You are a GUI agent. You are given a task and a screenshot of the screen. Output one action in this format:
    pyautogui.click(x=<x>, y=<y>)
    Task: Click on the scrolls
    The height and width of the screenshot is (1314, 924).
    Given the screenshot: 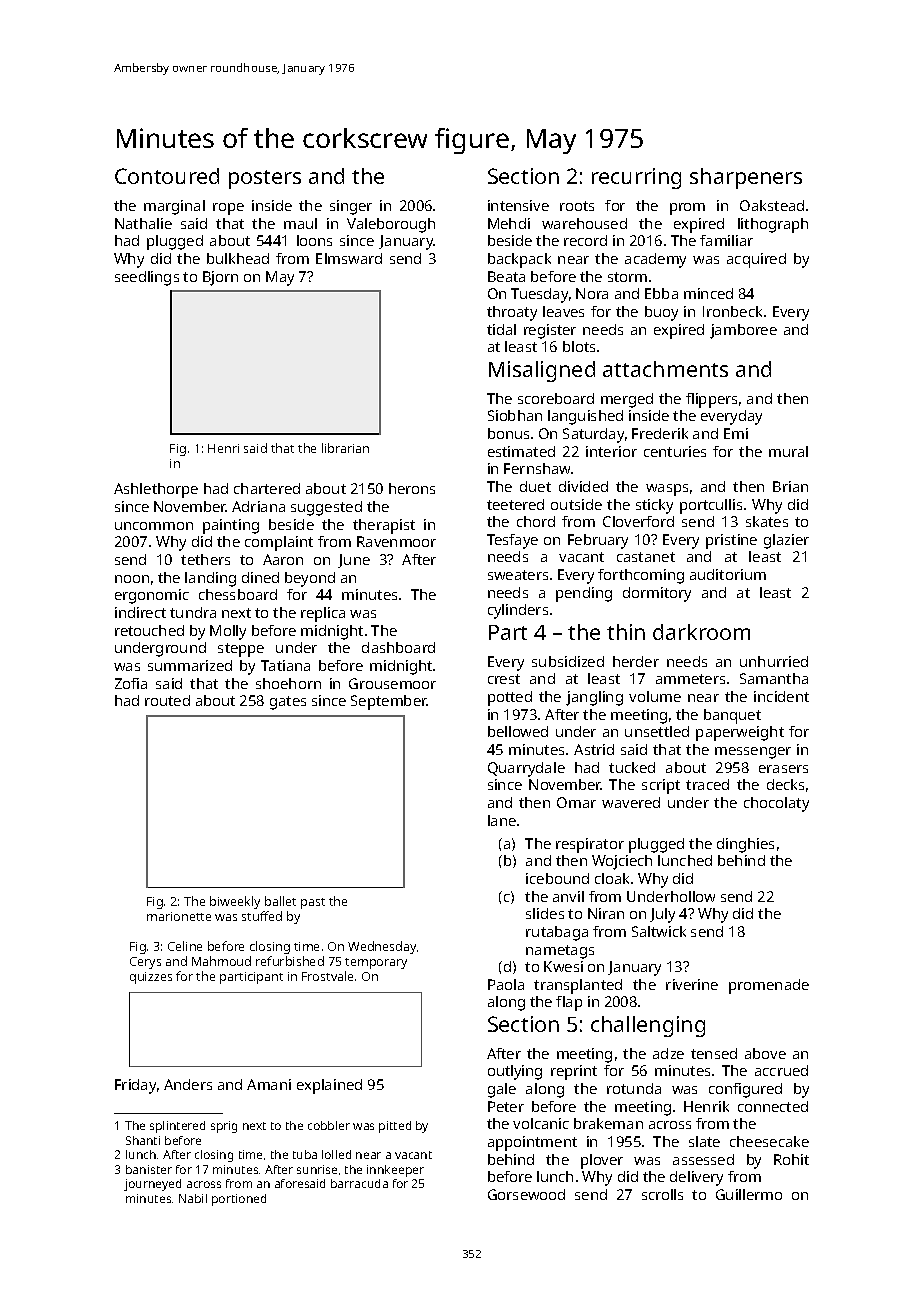 What is the action you would take?
    pyautogui.click(x=662, y=1194)
